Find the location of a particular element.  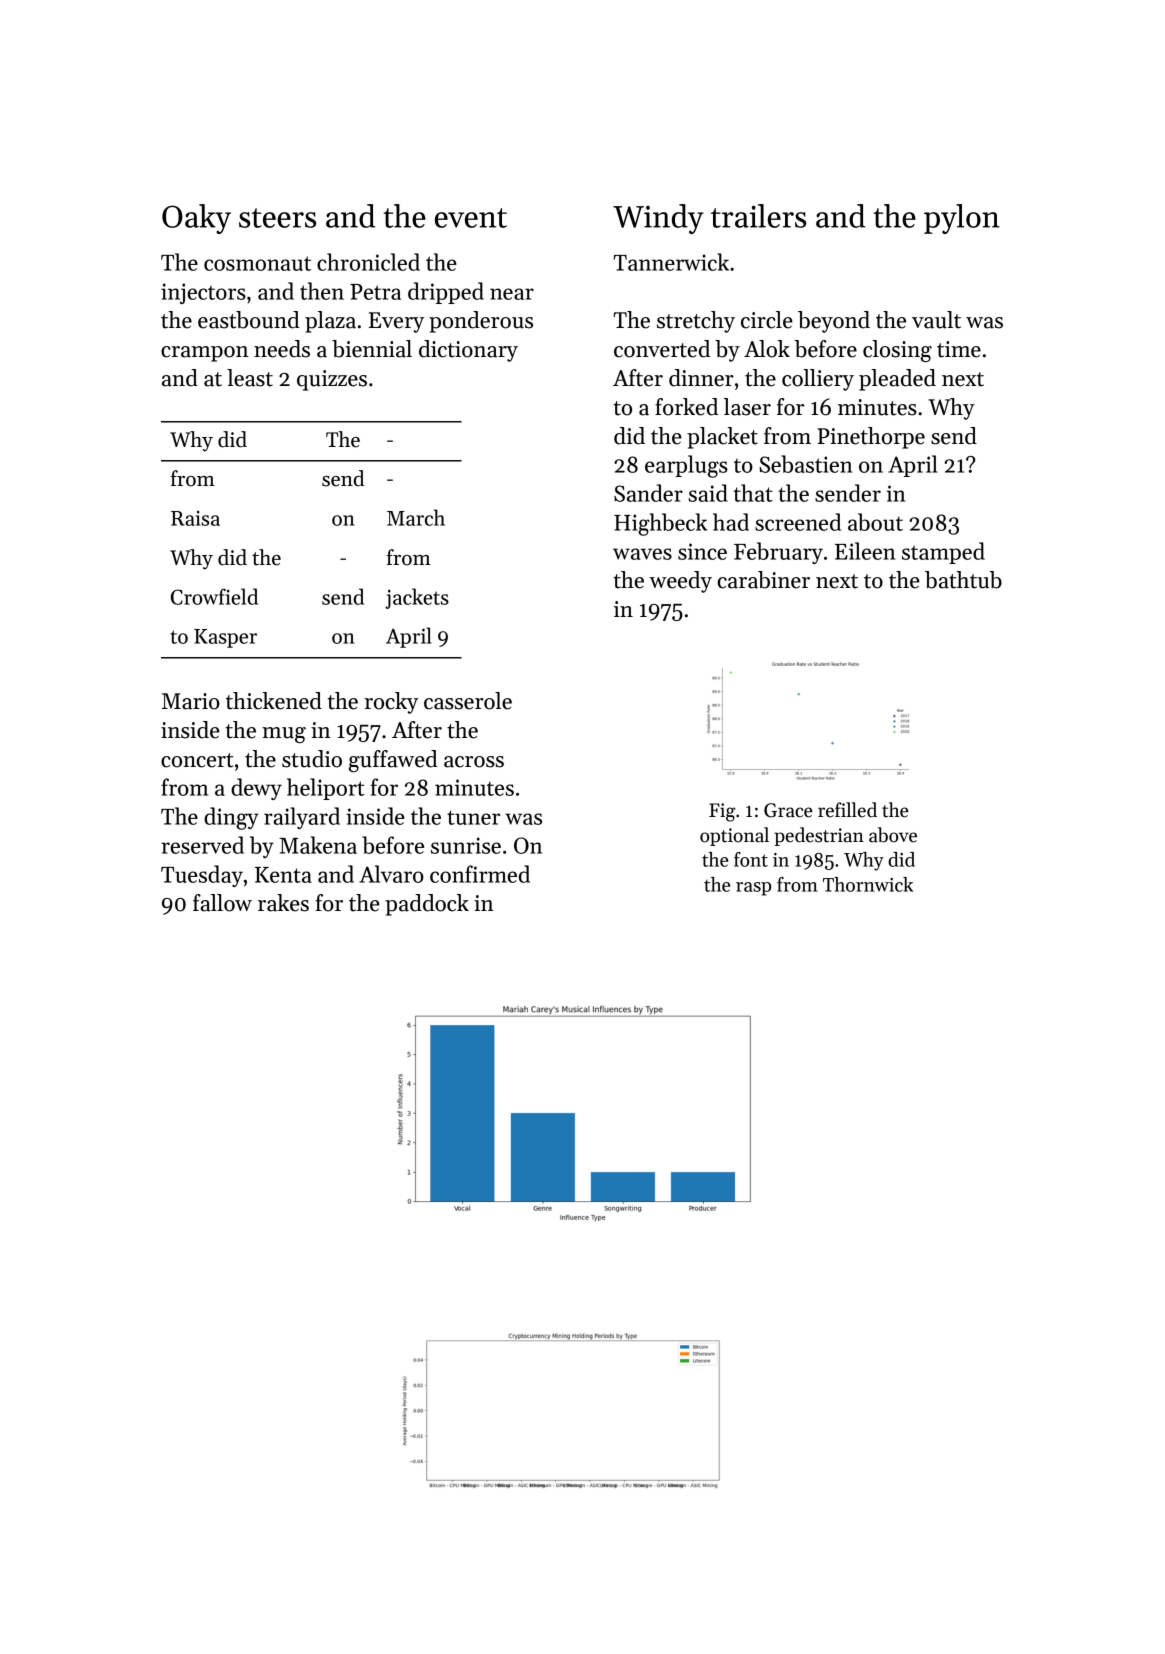

casserole is located at coordinates (468, 701).
